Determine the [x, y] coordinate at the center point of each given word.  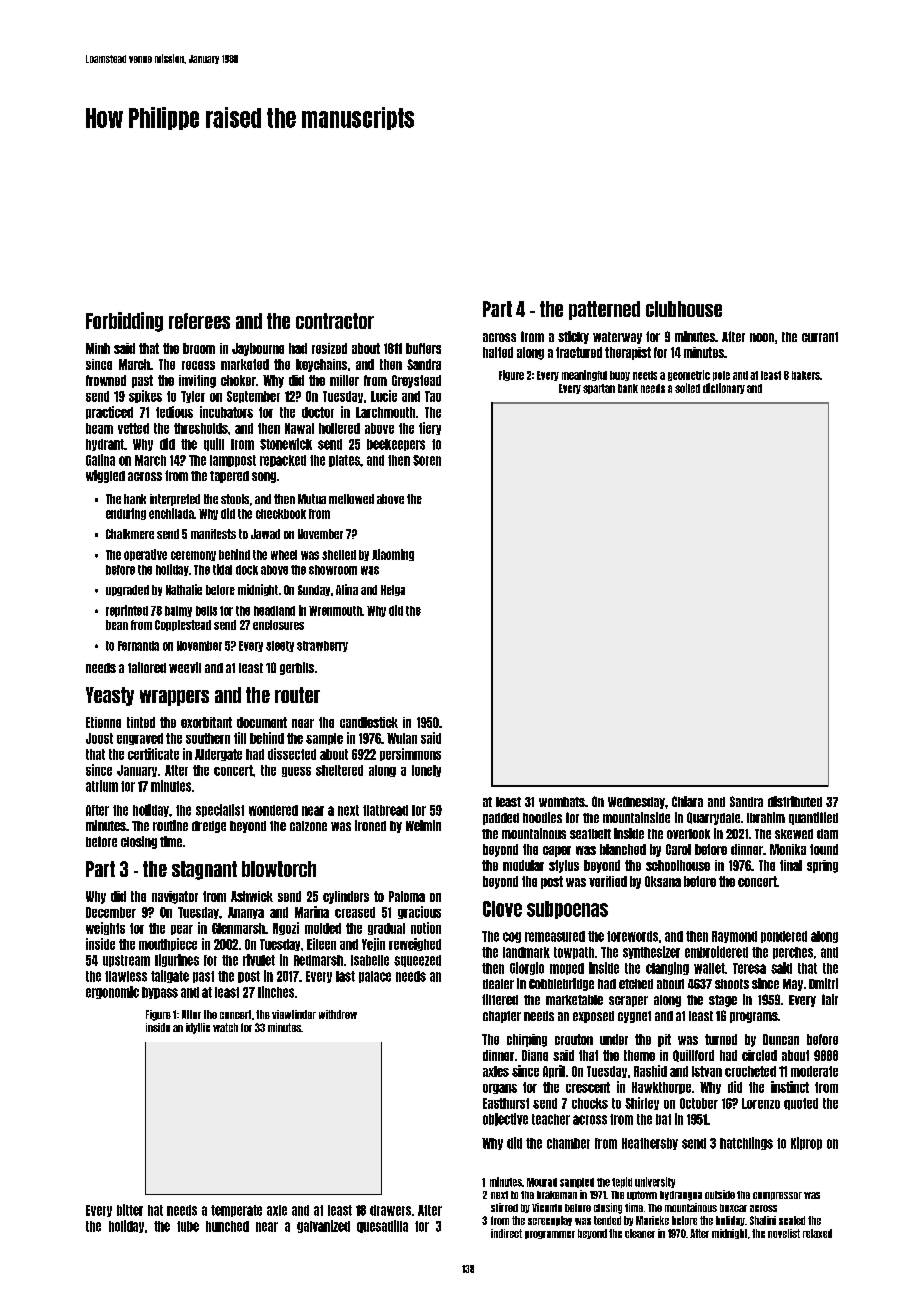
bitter [130, 1210]
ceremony [193, 556]
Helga [393, 590]
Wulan [402, 738]
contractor [335, 321]
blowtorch [279, 869]
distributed [795, 801]
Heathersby [650, 1144]
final [791, 865]
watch [225, 1027]
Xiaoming [393, 555]
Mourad [542, 1182]
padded [501, 819]
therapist [628, 353]
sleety [280, 646]
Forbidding [124, 322]
